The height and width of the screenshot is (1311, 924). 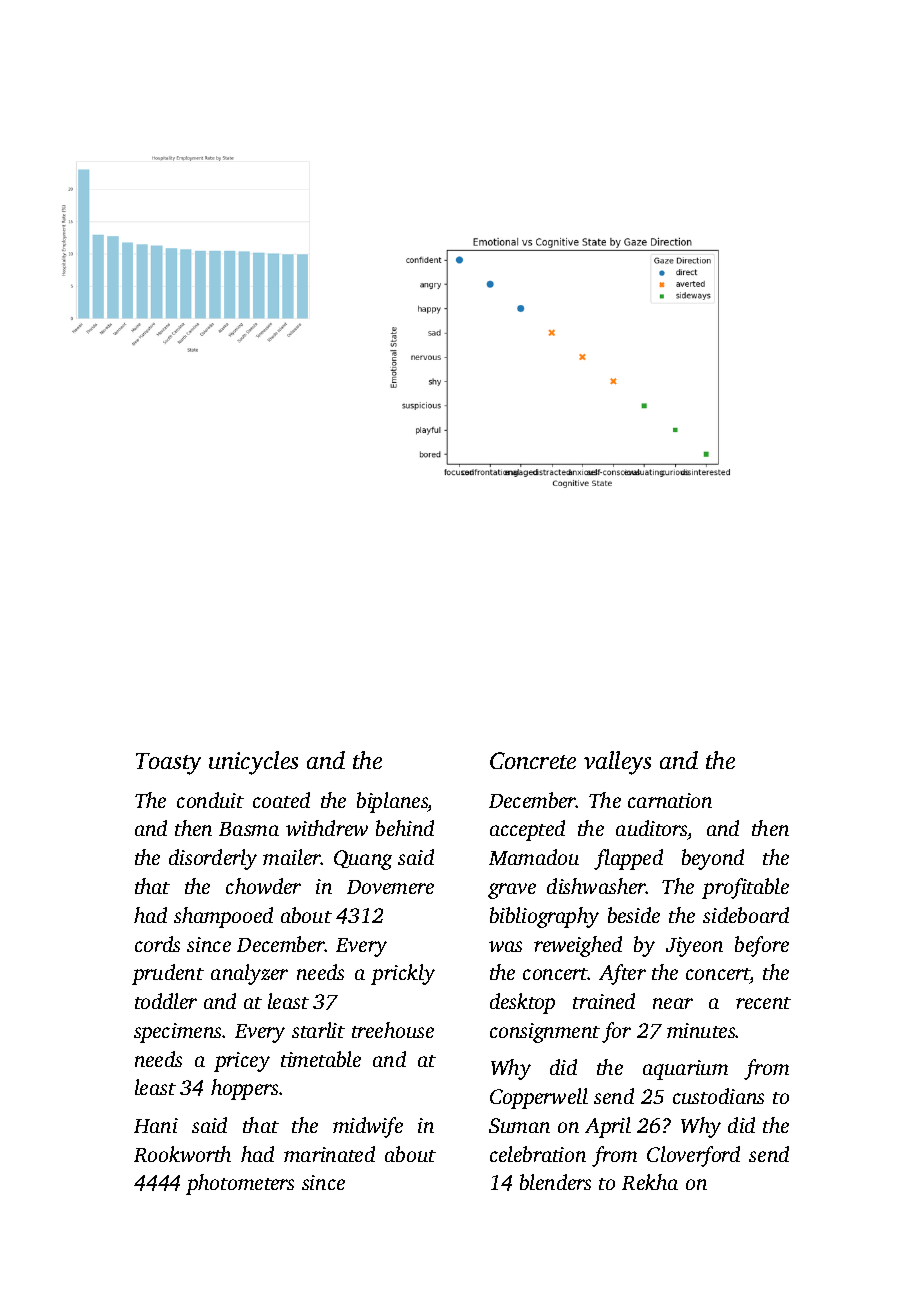 I want to click on valleys, so click(x=617, y=763).
